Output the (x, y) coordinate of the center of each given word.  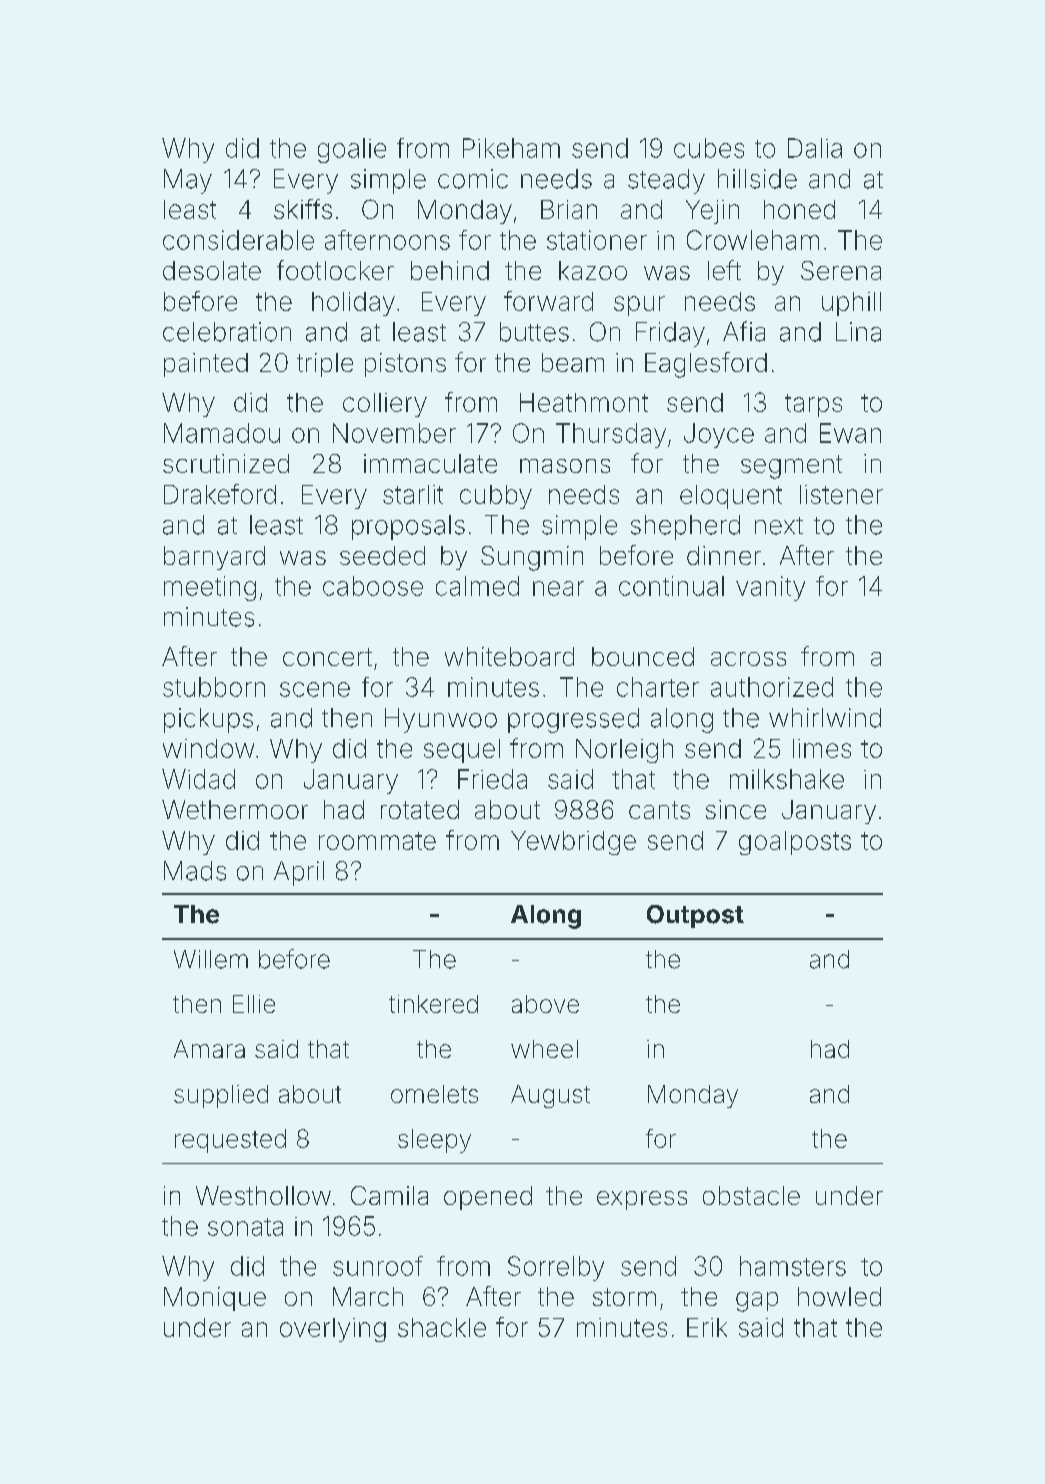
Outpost (695, 916)
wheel (544, 1049)
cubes (709, 148)
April (299, 873)
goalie (352, 150)
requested (230, 1141)
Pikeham (511, 148)
